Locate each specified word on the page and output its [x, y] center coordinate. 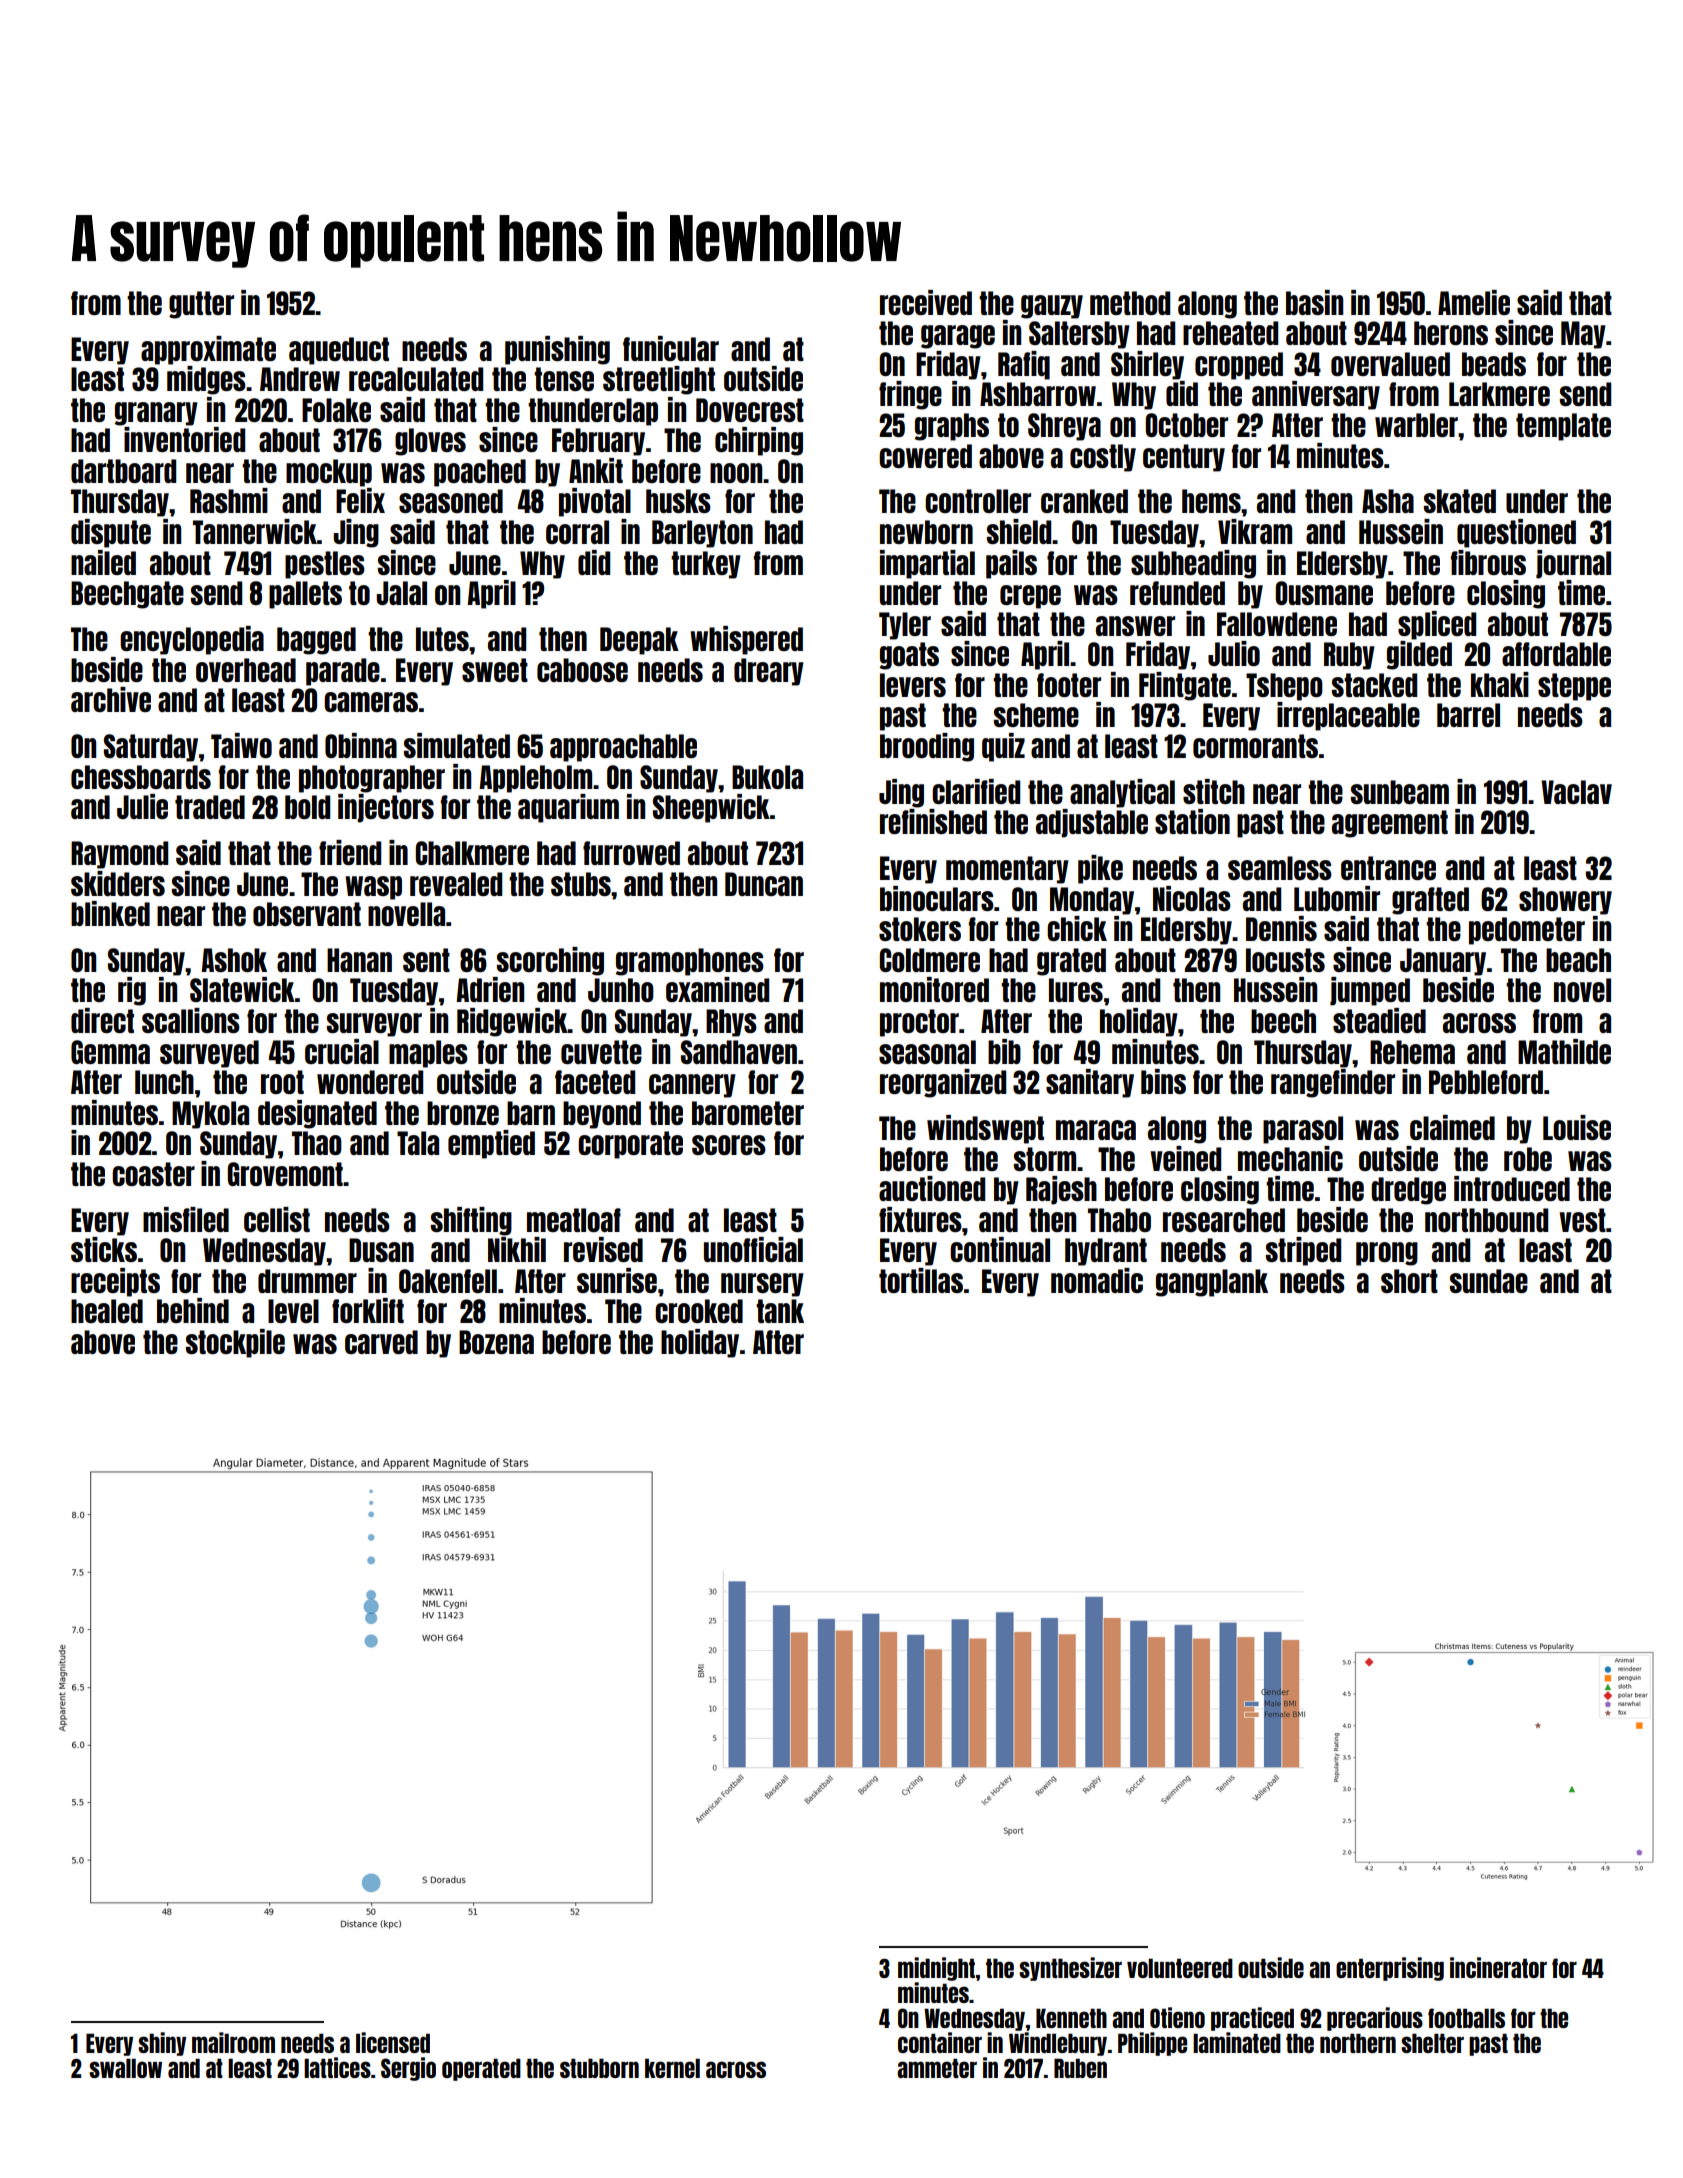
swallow [125, 2068]
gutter [201, 305]
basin [1314, 302]
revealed [456, 884]
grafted [1430, 901]
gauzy [1052, 307]
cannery [692, 1086]
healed [107, 1311]
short [1409, 1281]
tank [780, 1311]
